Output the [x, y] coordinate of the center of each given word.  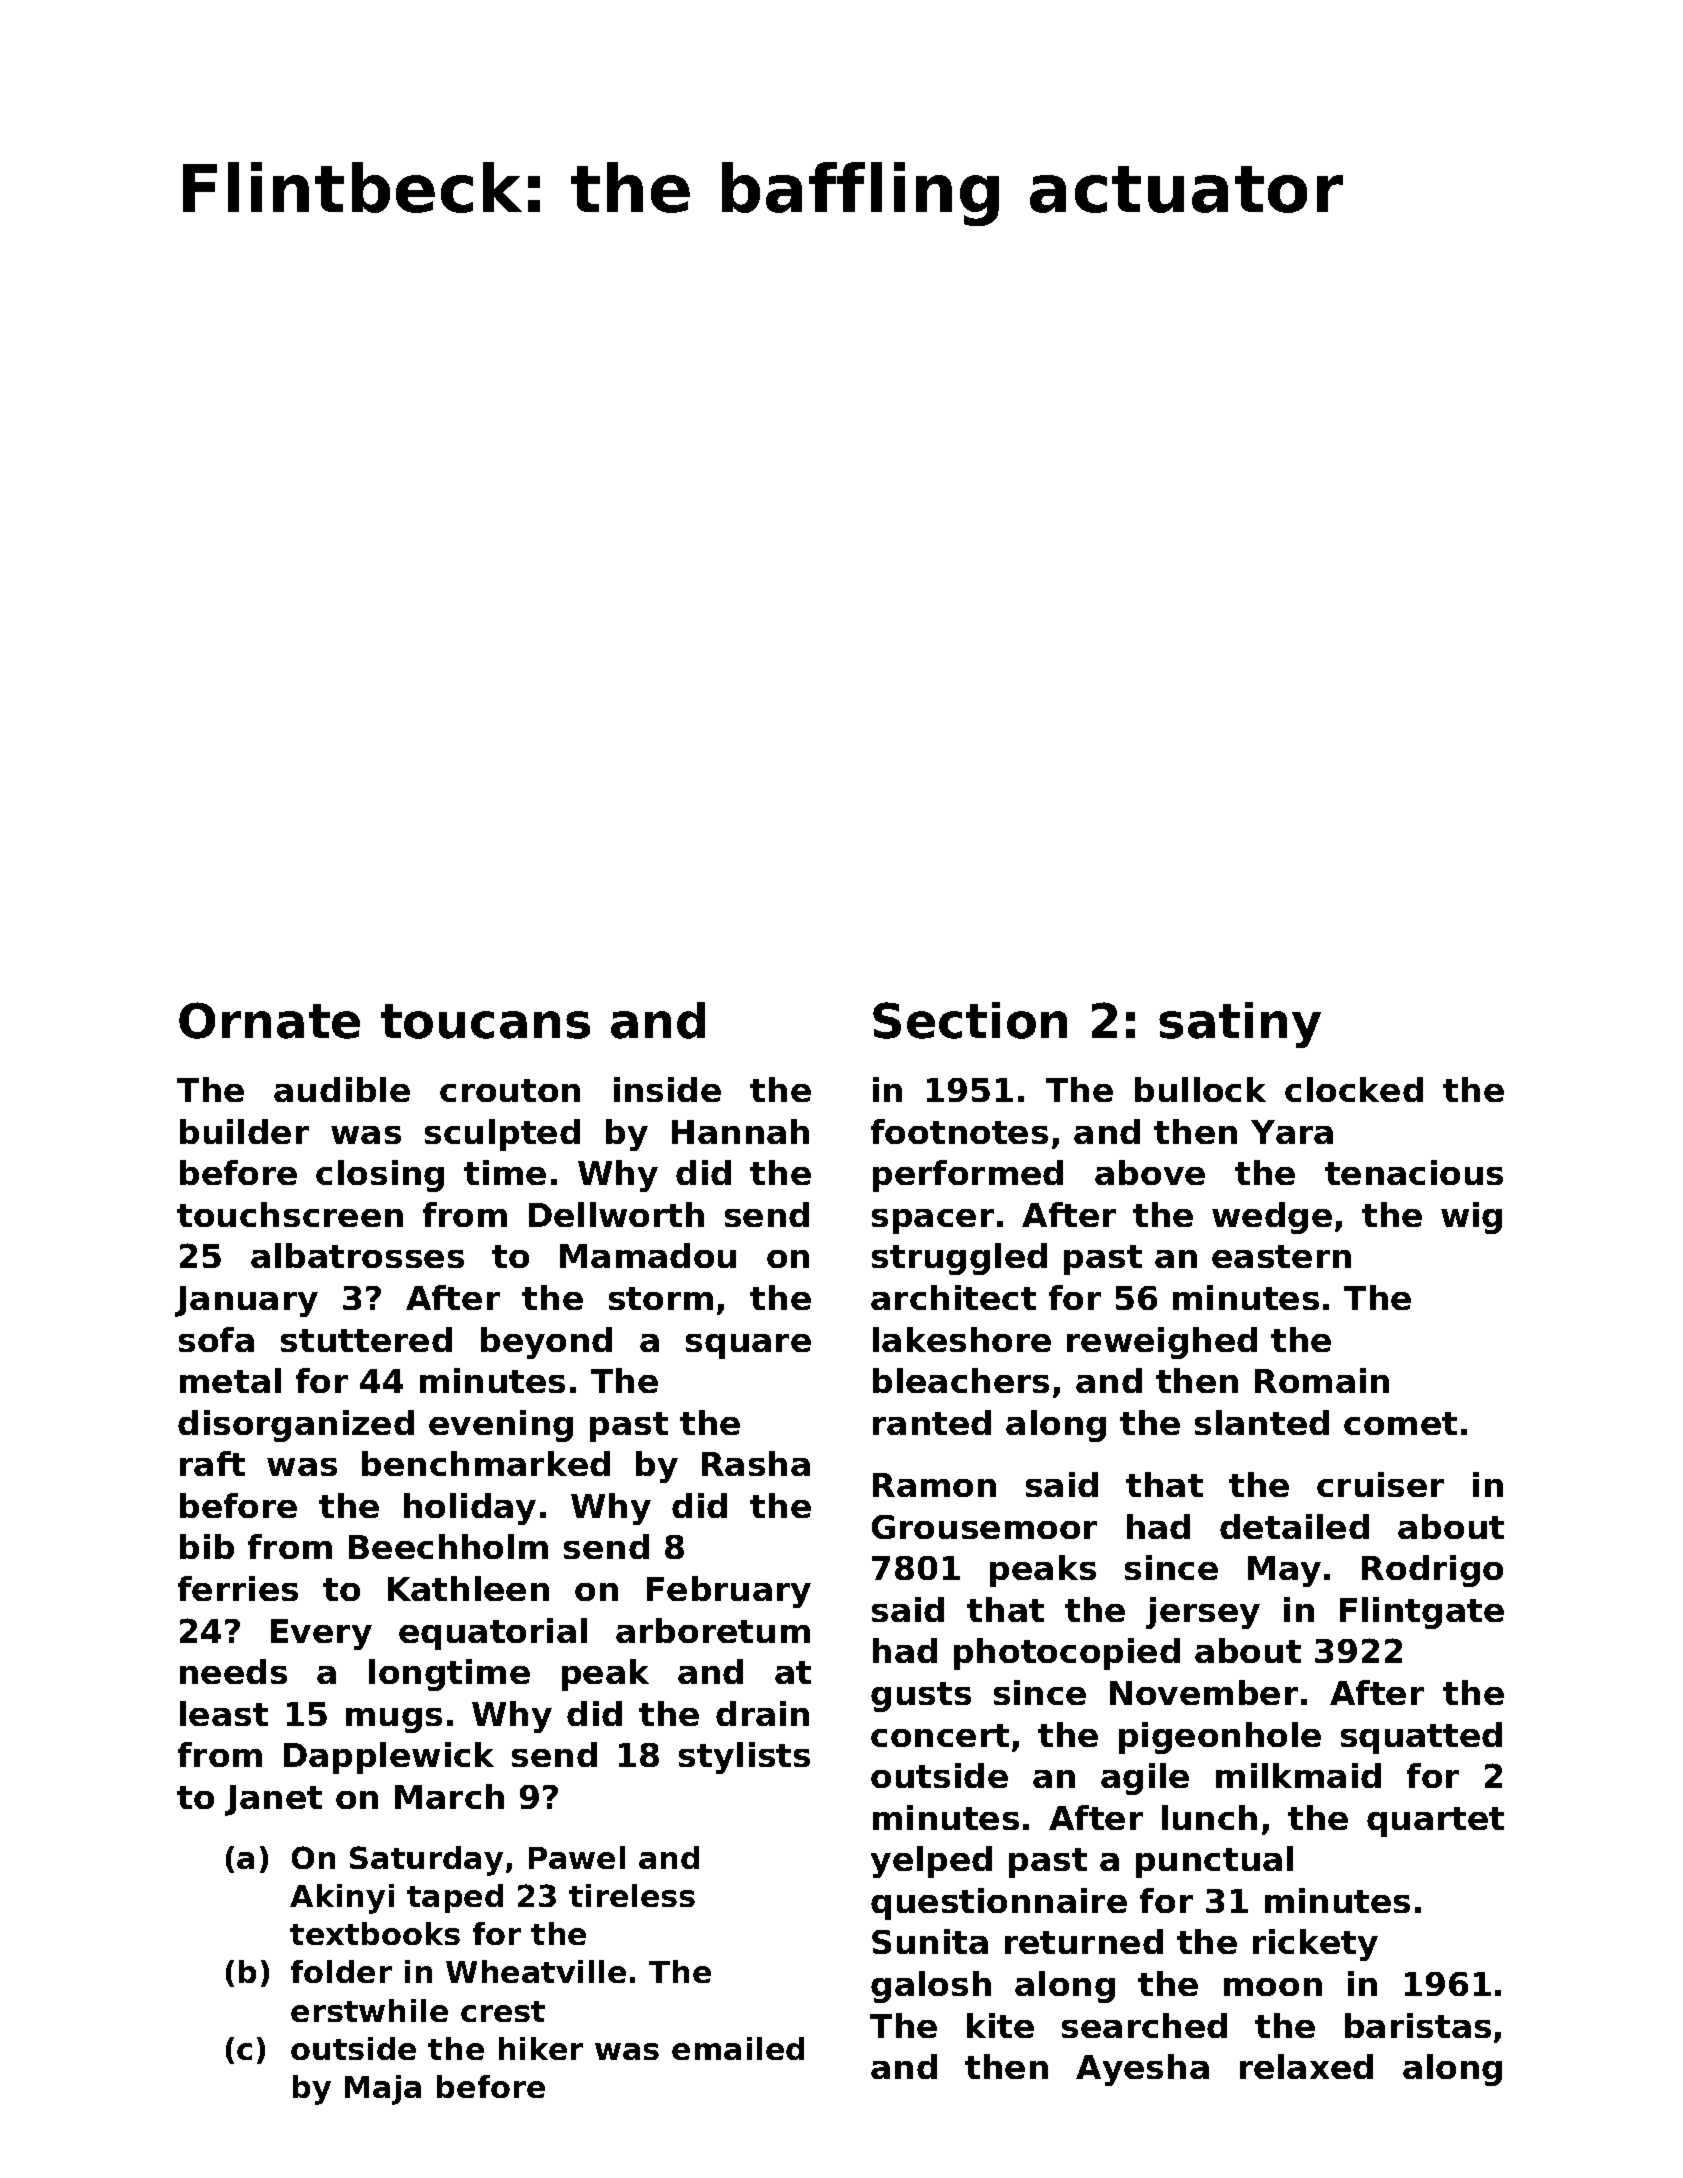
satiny [1240, 1025]
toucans [485, 1021]
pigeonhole [1220, 1738]
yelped [931, 1862]
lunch [1209, 1817]
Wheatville [536, 1971]
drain [762, 1713]
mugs [394, 1720]
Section [970, 1020]
